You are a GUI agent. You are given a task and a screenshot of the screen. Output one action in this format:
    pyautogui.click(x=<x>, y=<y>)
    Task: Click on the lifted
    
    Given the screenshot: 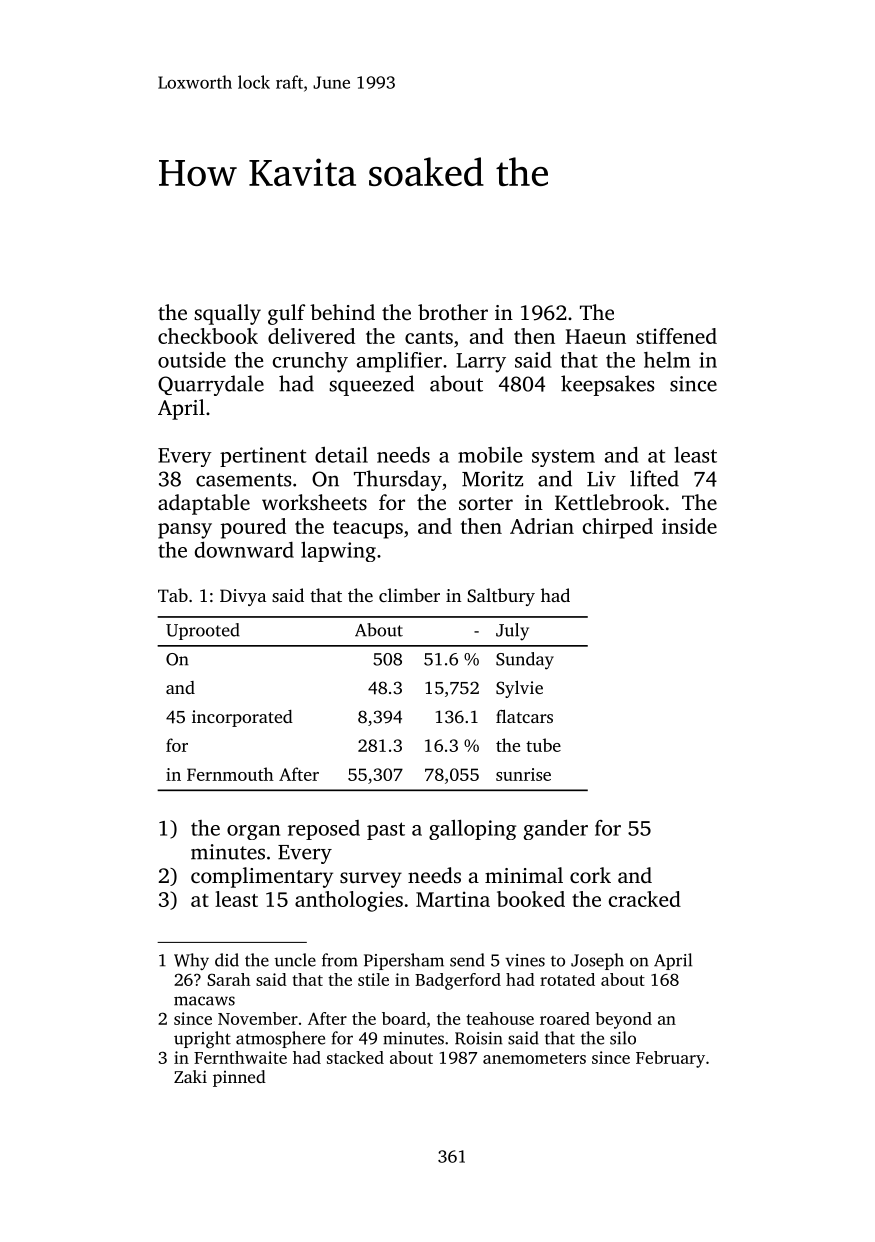 What is the action you would take?
    pyautogui.click(x=654, y=478)
